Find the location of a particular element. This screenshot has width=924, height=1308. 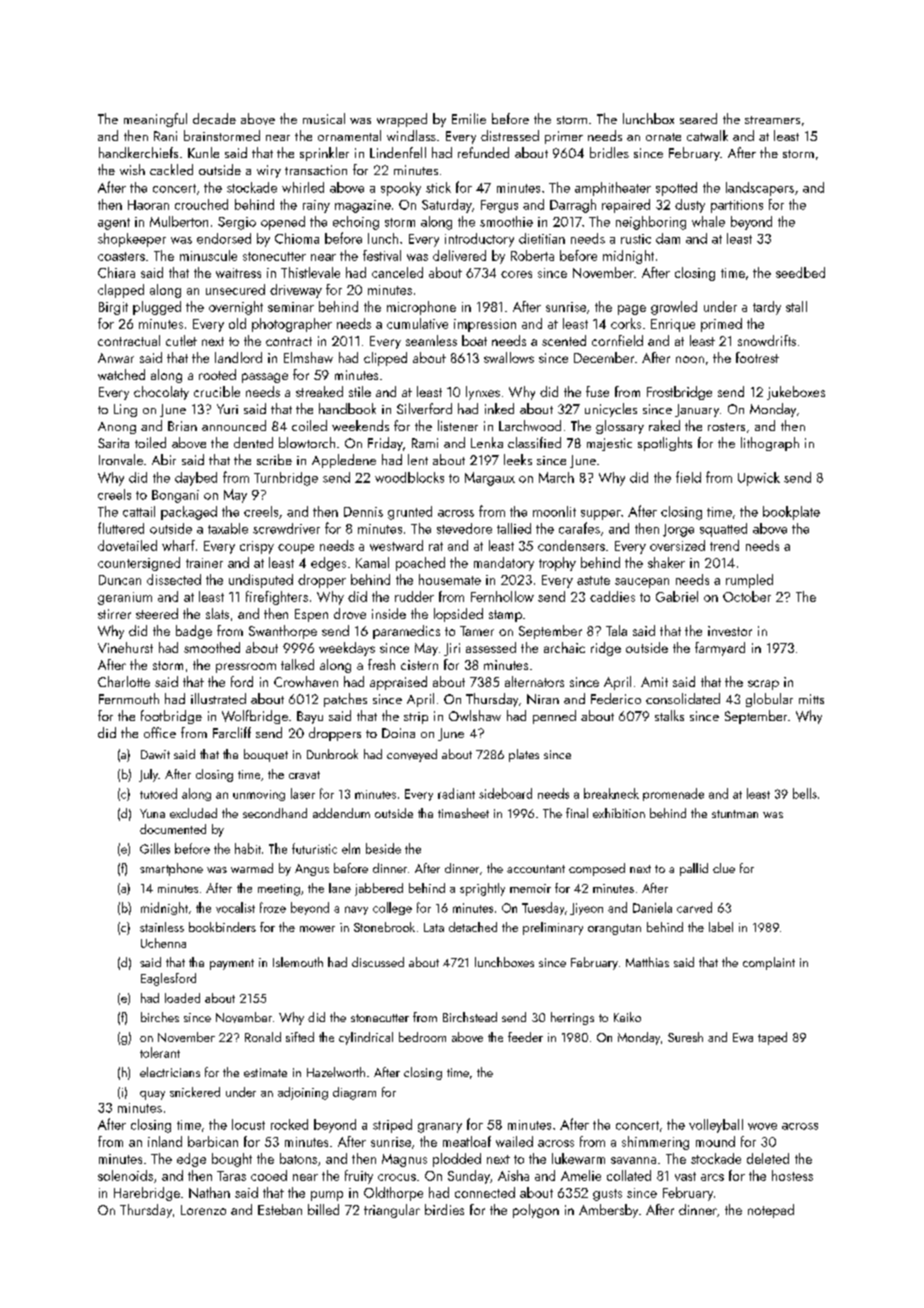

Emilie is located at coordinates (469, 118).
